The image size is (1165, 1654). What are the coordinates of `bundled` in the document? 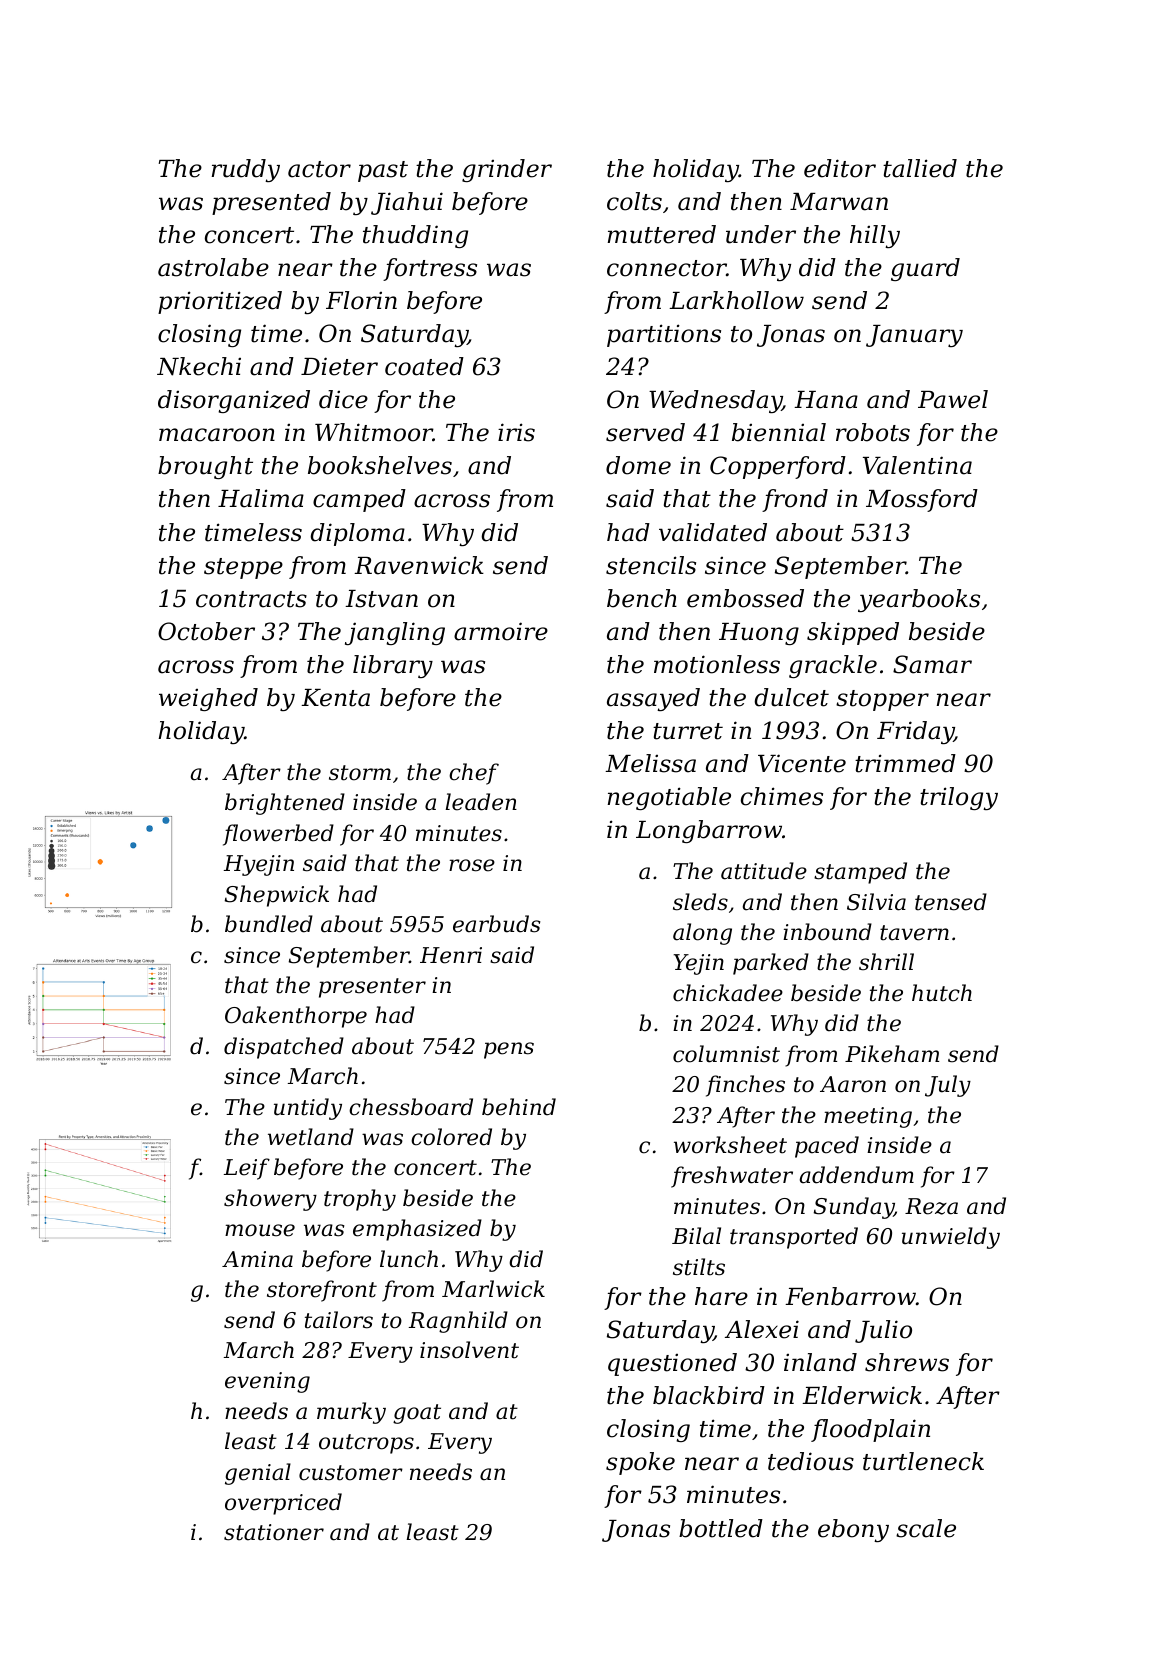 It's located at (269, 924).
